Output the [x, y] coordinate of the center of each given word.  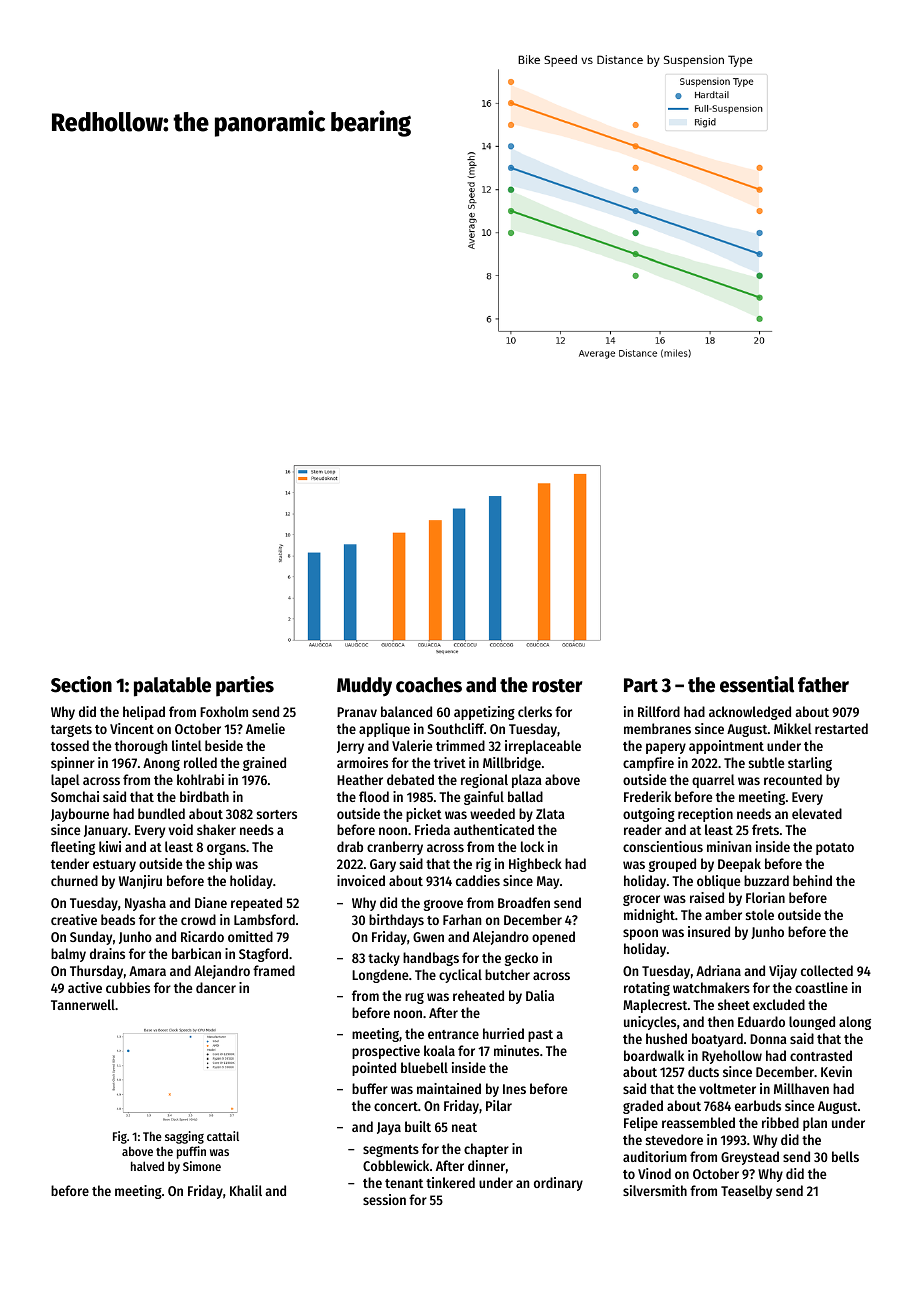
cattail [223, 1136]
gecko [521, 959]
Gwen [428, 937]
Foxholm [224, 711]
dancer [216, 987]
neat [464, 1127]
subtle [766, 762]
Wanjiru [140, 882]
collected [827, 970]
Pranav [357, 712]
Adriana [718, 970]
